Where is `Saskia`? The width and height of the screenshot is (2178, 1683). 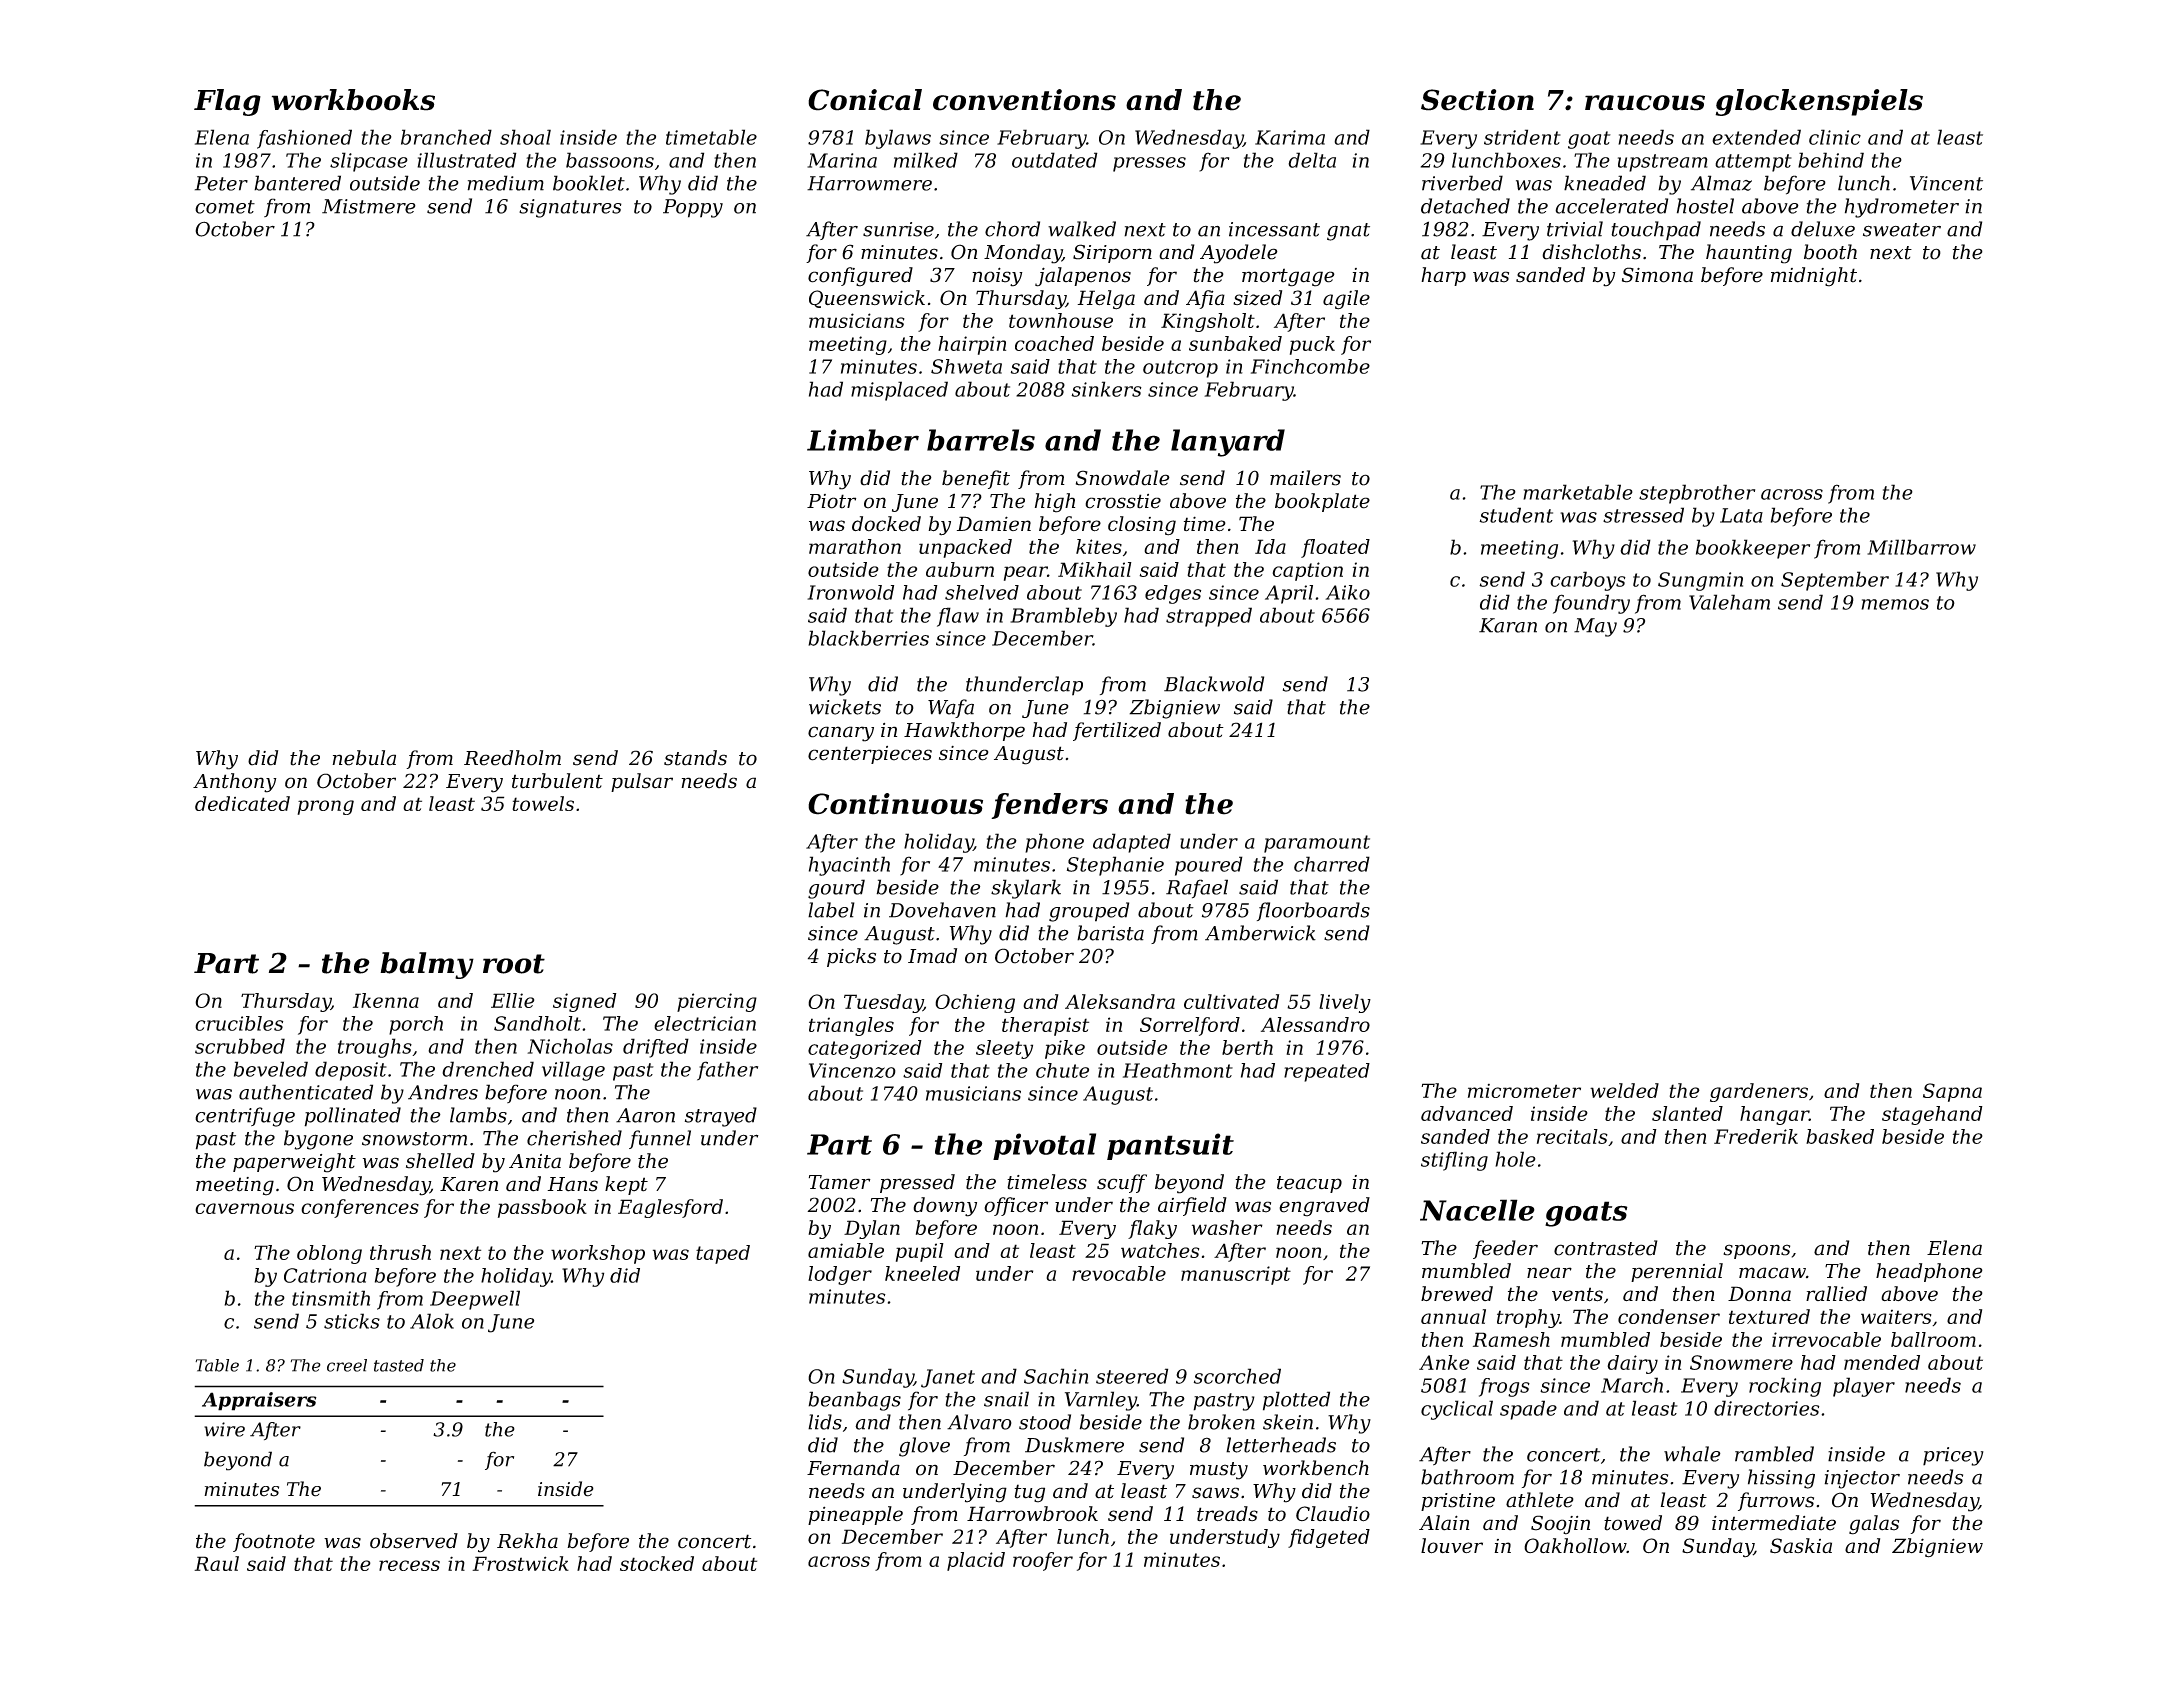 Saskia is located at coordinates (1801, 1546).
